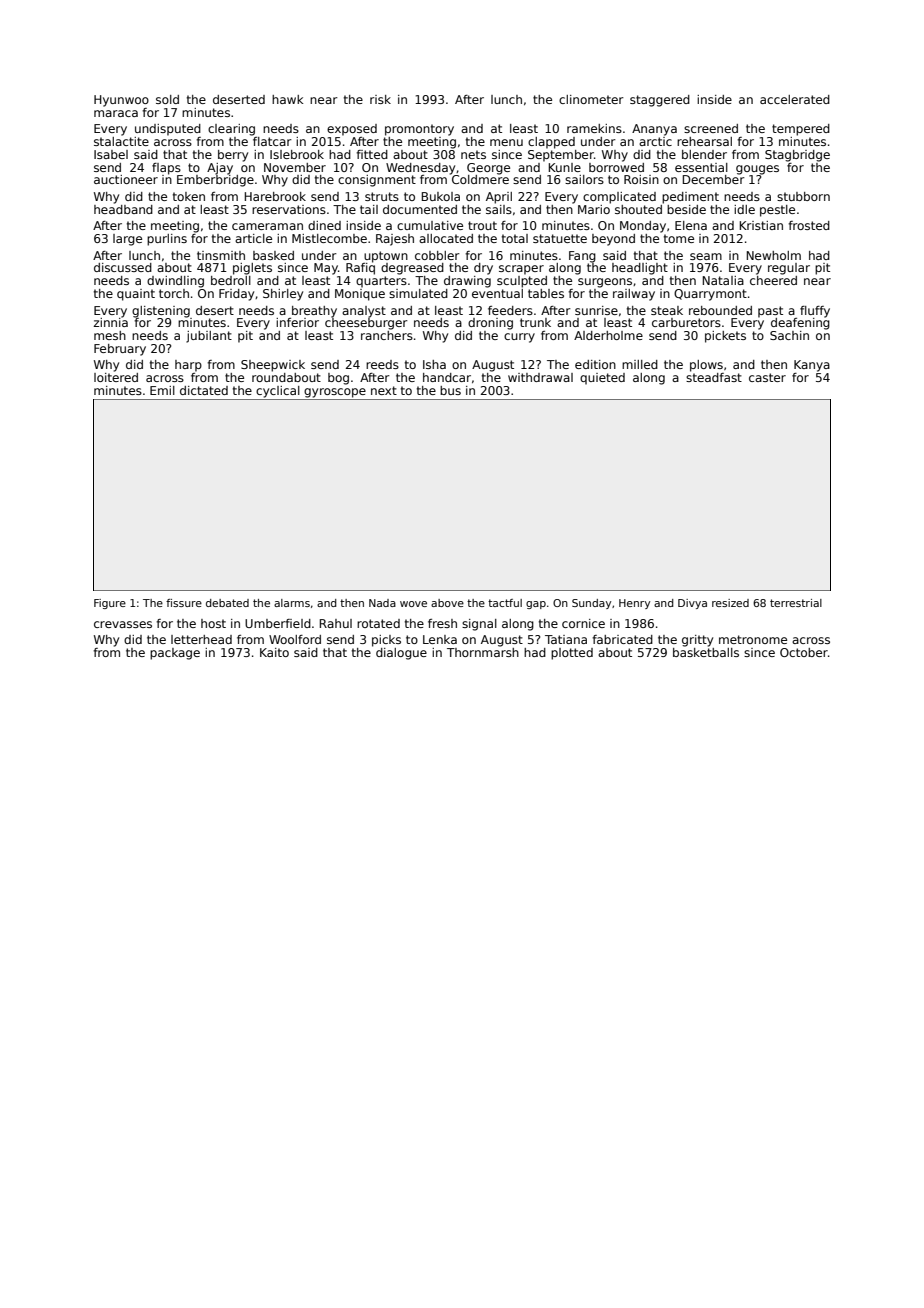 This page has width=924, height=1308. What do you see at coordinates (804, 652) in the page?
I see `October` at bounding box center [804, 652].
